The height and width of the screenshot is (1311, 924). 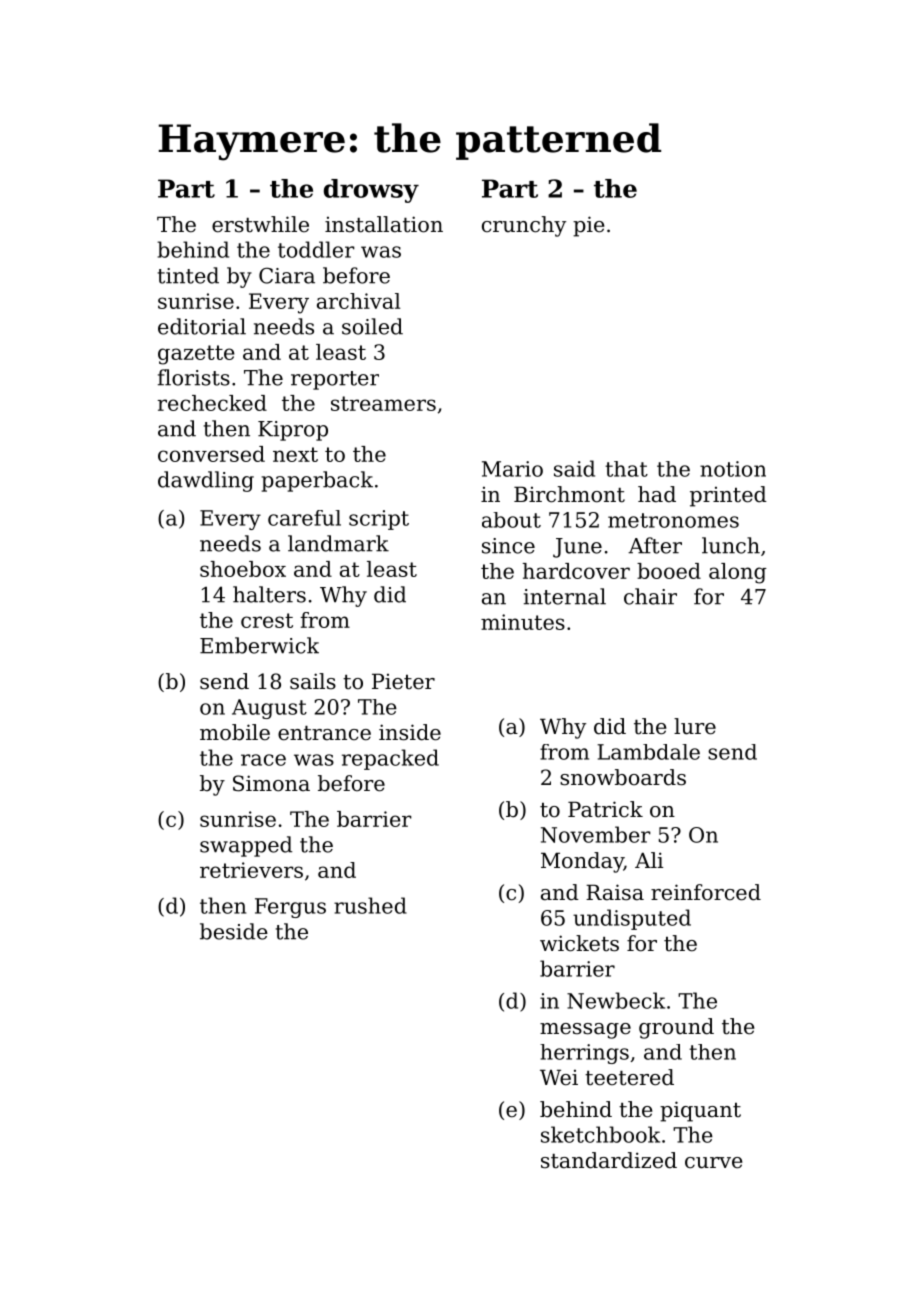 I want to click on chair, so click(x=650, y=596).
